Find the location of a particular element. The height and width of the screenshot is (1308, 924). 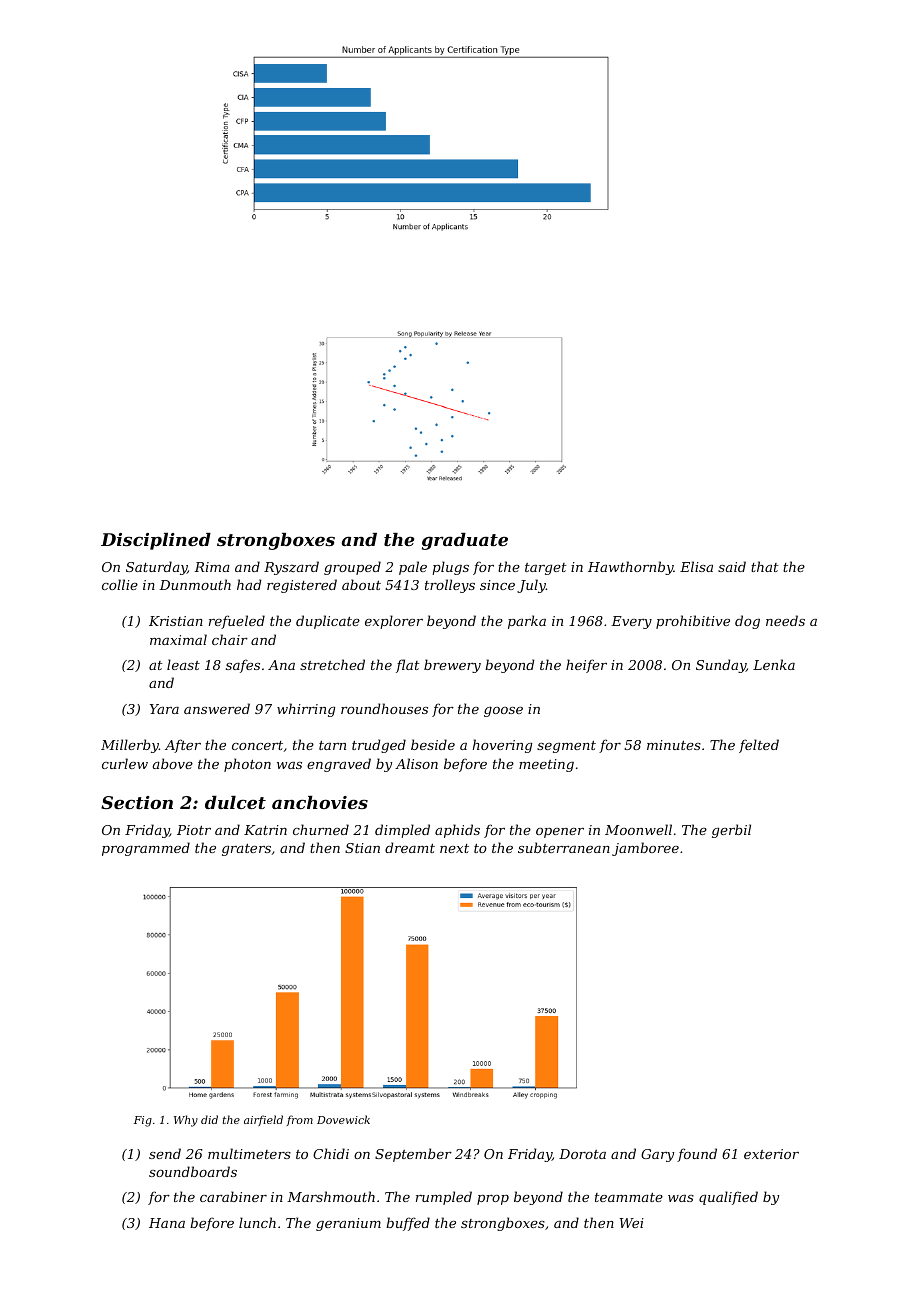

Dorota is located at coordinates (582, 1154).
